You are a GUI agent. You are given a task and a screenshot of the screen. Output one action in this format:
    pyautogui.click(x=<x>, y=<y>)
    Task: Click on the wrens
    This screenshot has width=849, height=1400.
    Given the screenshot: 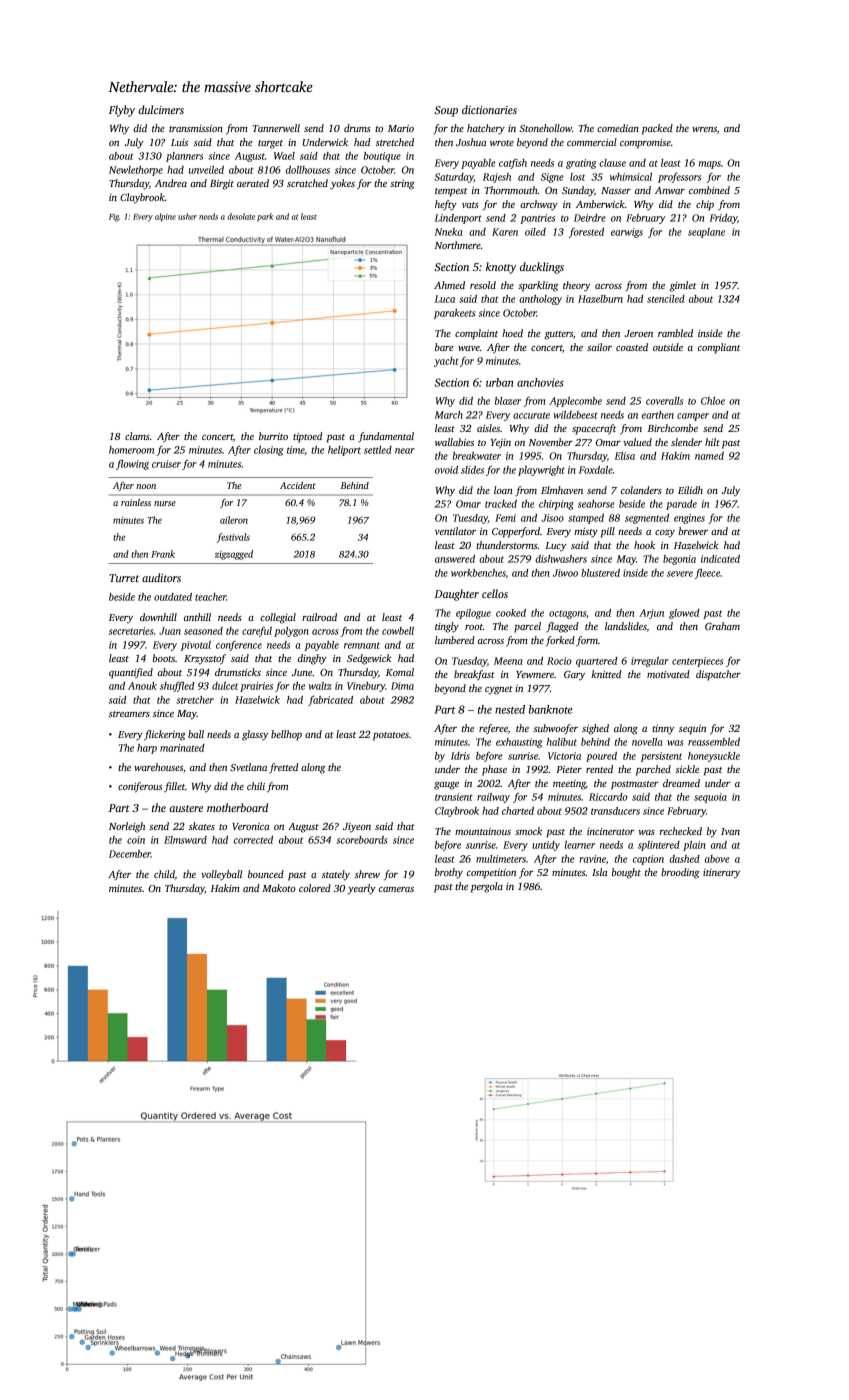 What is the action you would take?
    pyautogui.click(x=704, y=129)
